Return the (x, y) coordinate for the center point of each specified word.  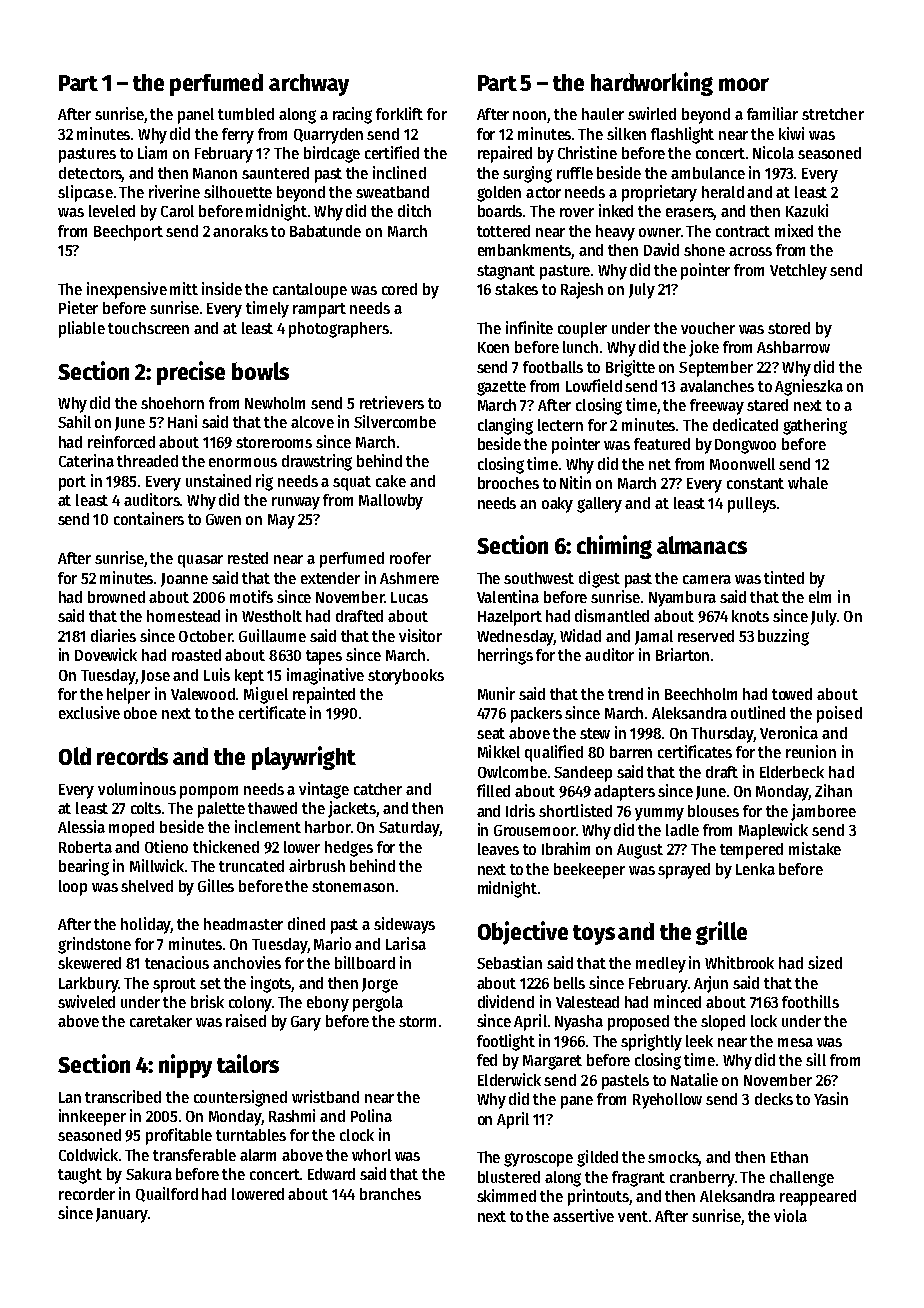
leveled (112, 211)
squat (352, 483)
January (122, 1215)
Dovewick (106, 654)
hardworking (652, 84)
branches (390, 1194)
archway (309, 85)
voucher (708, 328)
